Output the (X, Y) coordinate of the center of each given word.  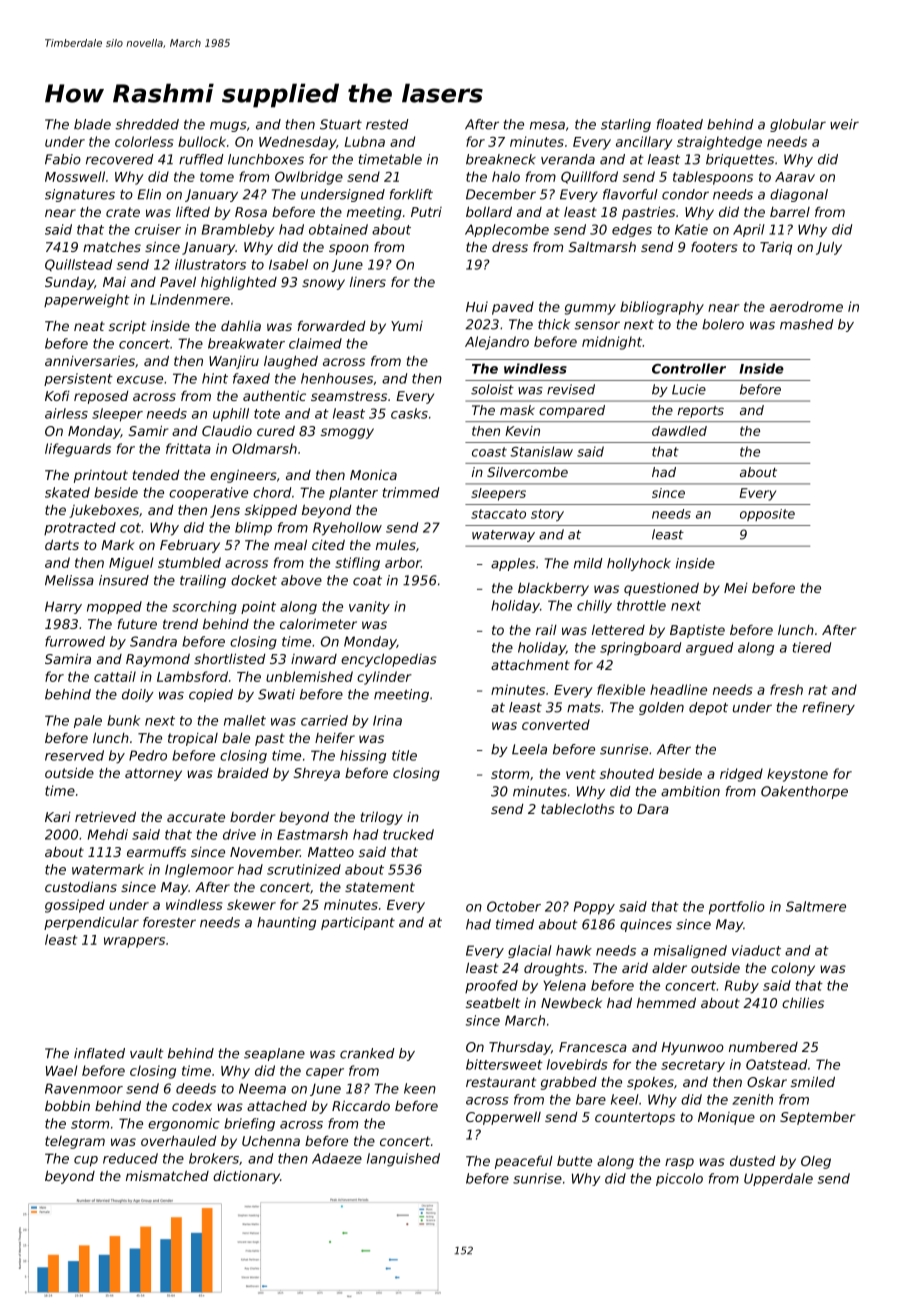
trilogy (382, 818)
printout (101, 476)
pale (88, 721)
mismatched (167, 1175)
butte (574, 1161)
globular (798, 125)
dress (510, 247)
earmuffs (156, 852)
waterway (503, 536)
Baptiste (697, 631)
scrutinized (304, 869)
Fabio (63, 159)
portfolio (737, 908)
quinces (646, 925)
